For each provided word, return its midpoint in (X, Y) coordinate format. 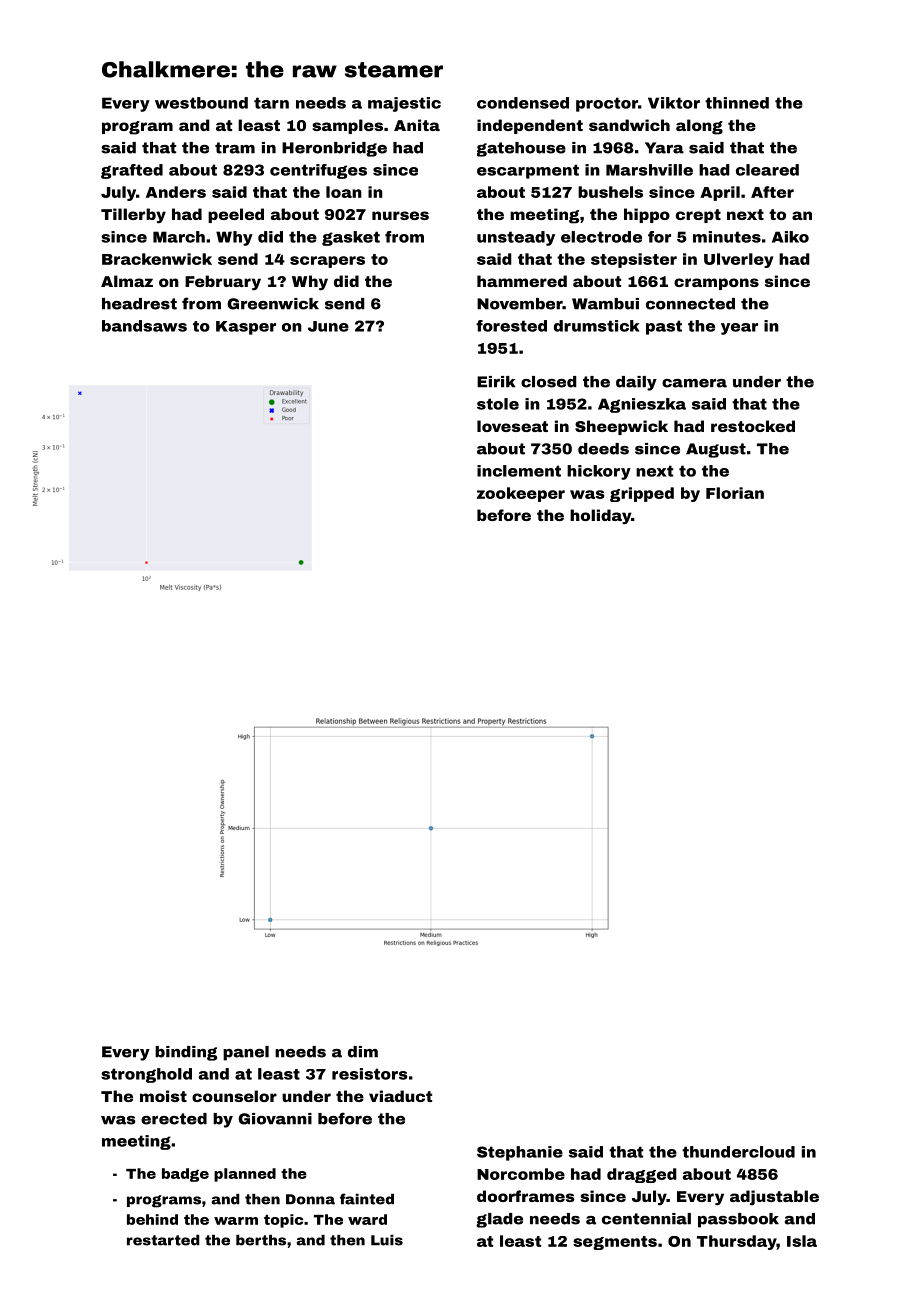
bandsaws (144, 326)
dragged (642, 1175)
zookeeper (521, 494)
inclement (519, 471)
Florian (735, 493)
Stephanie (520, 1153)
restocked (753, 426)
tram (235, 148)
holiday (600, 517)
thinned (737, 103)
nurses (400, 215)
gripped (642, 494)
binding (186, 1053)
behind (152, 1219)
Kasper (246, 328)
